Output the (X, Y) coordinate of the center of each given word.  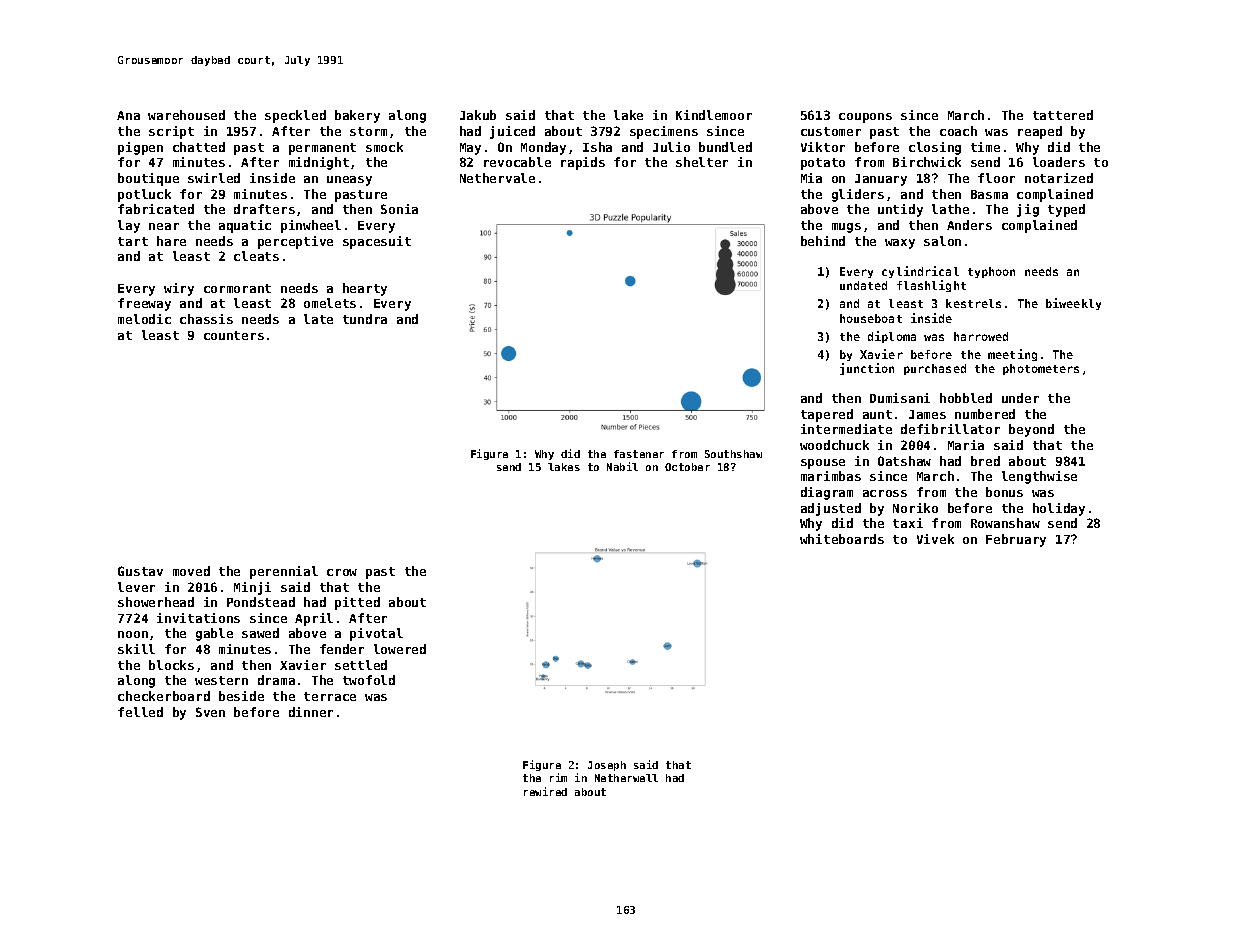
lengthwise (1039, 477)
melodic (144, 319)
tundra (365, 319)
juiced (512, 132)
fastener (639, 454)
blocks (171, 665)
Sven (210, 712)
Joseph (607, 766)
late (318, 319)
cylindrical (920, 272)
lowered (400, 649)
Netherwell (626, 778)
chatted (199, 147)
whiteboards (842, 539)
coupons (865, 118)
